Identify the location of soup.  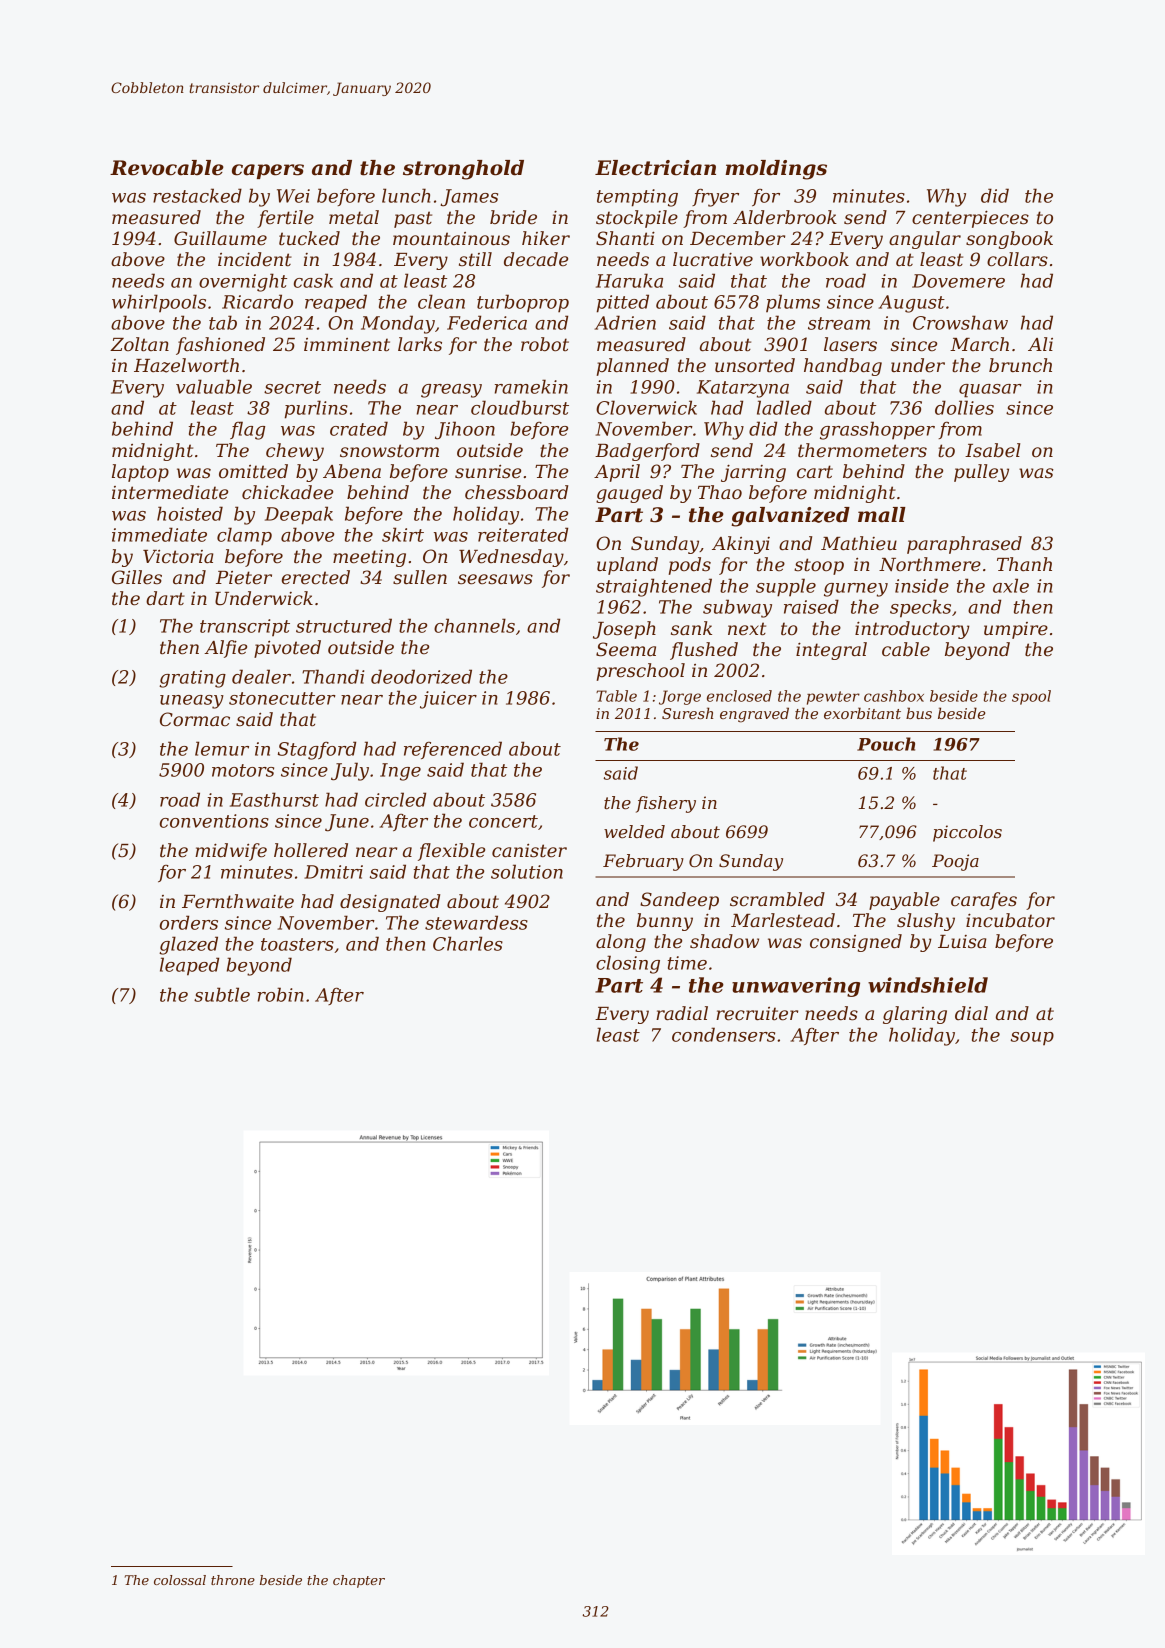
(1032, 1038).
